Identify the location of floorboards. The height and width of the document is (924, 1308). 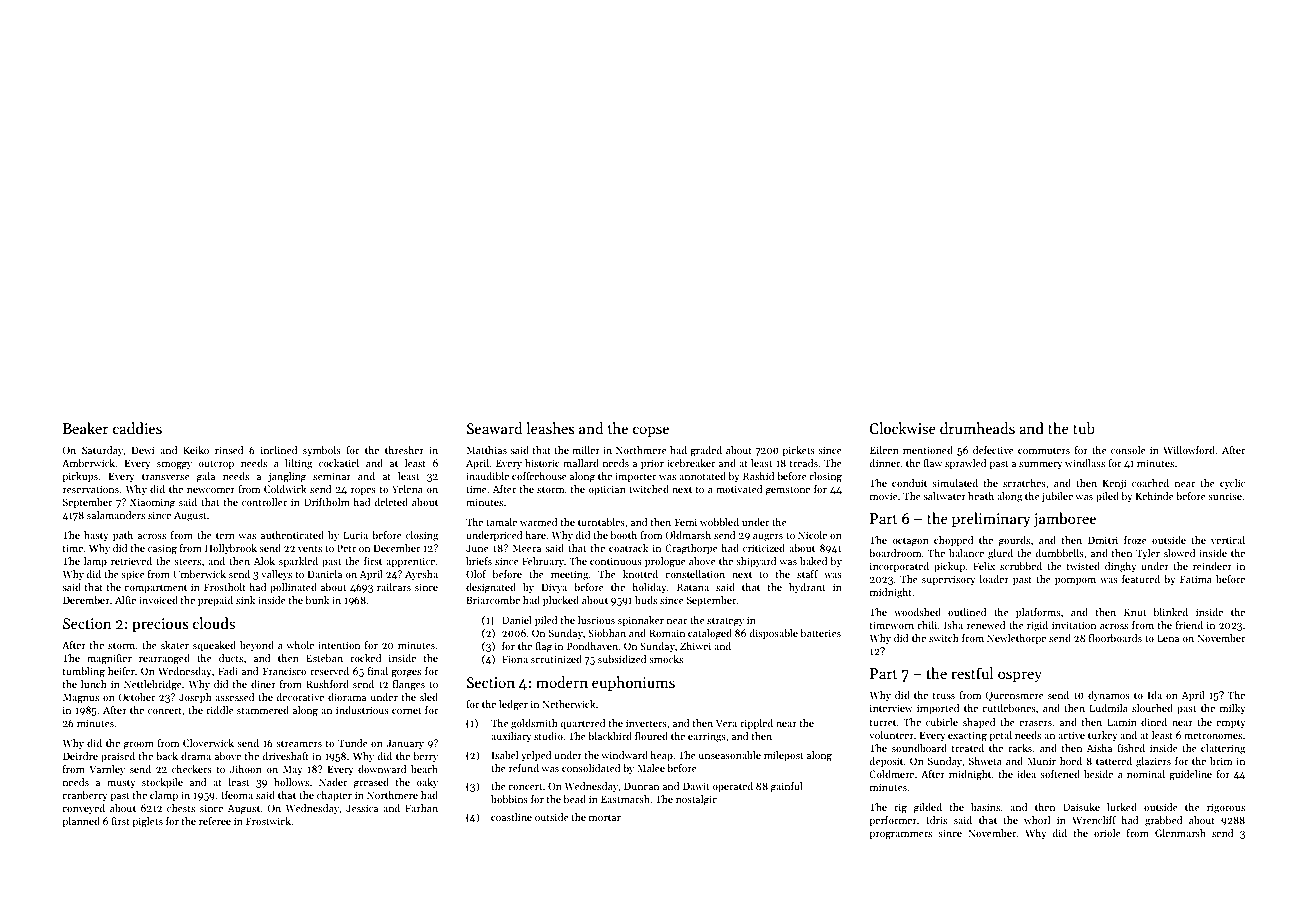
(1115, 638).
